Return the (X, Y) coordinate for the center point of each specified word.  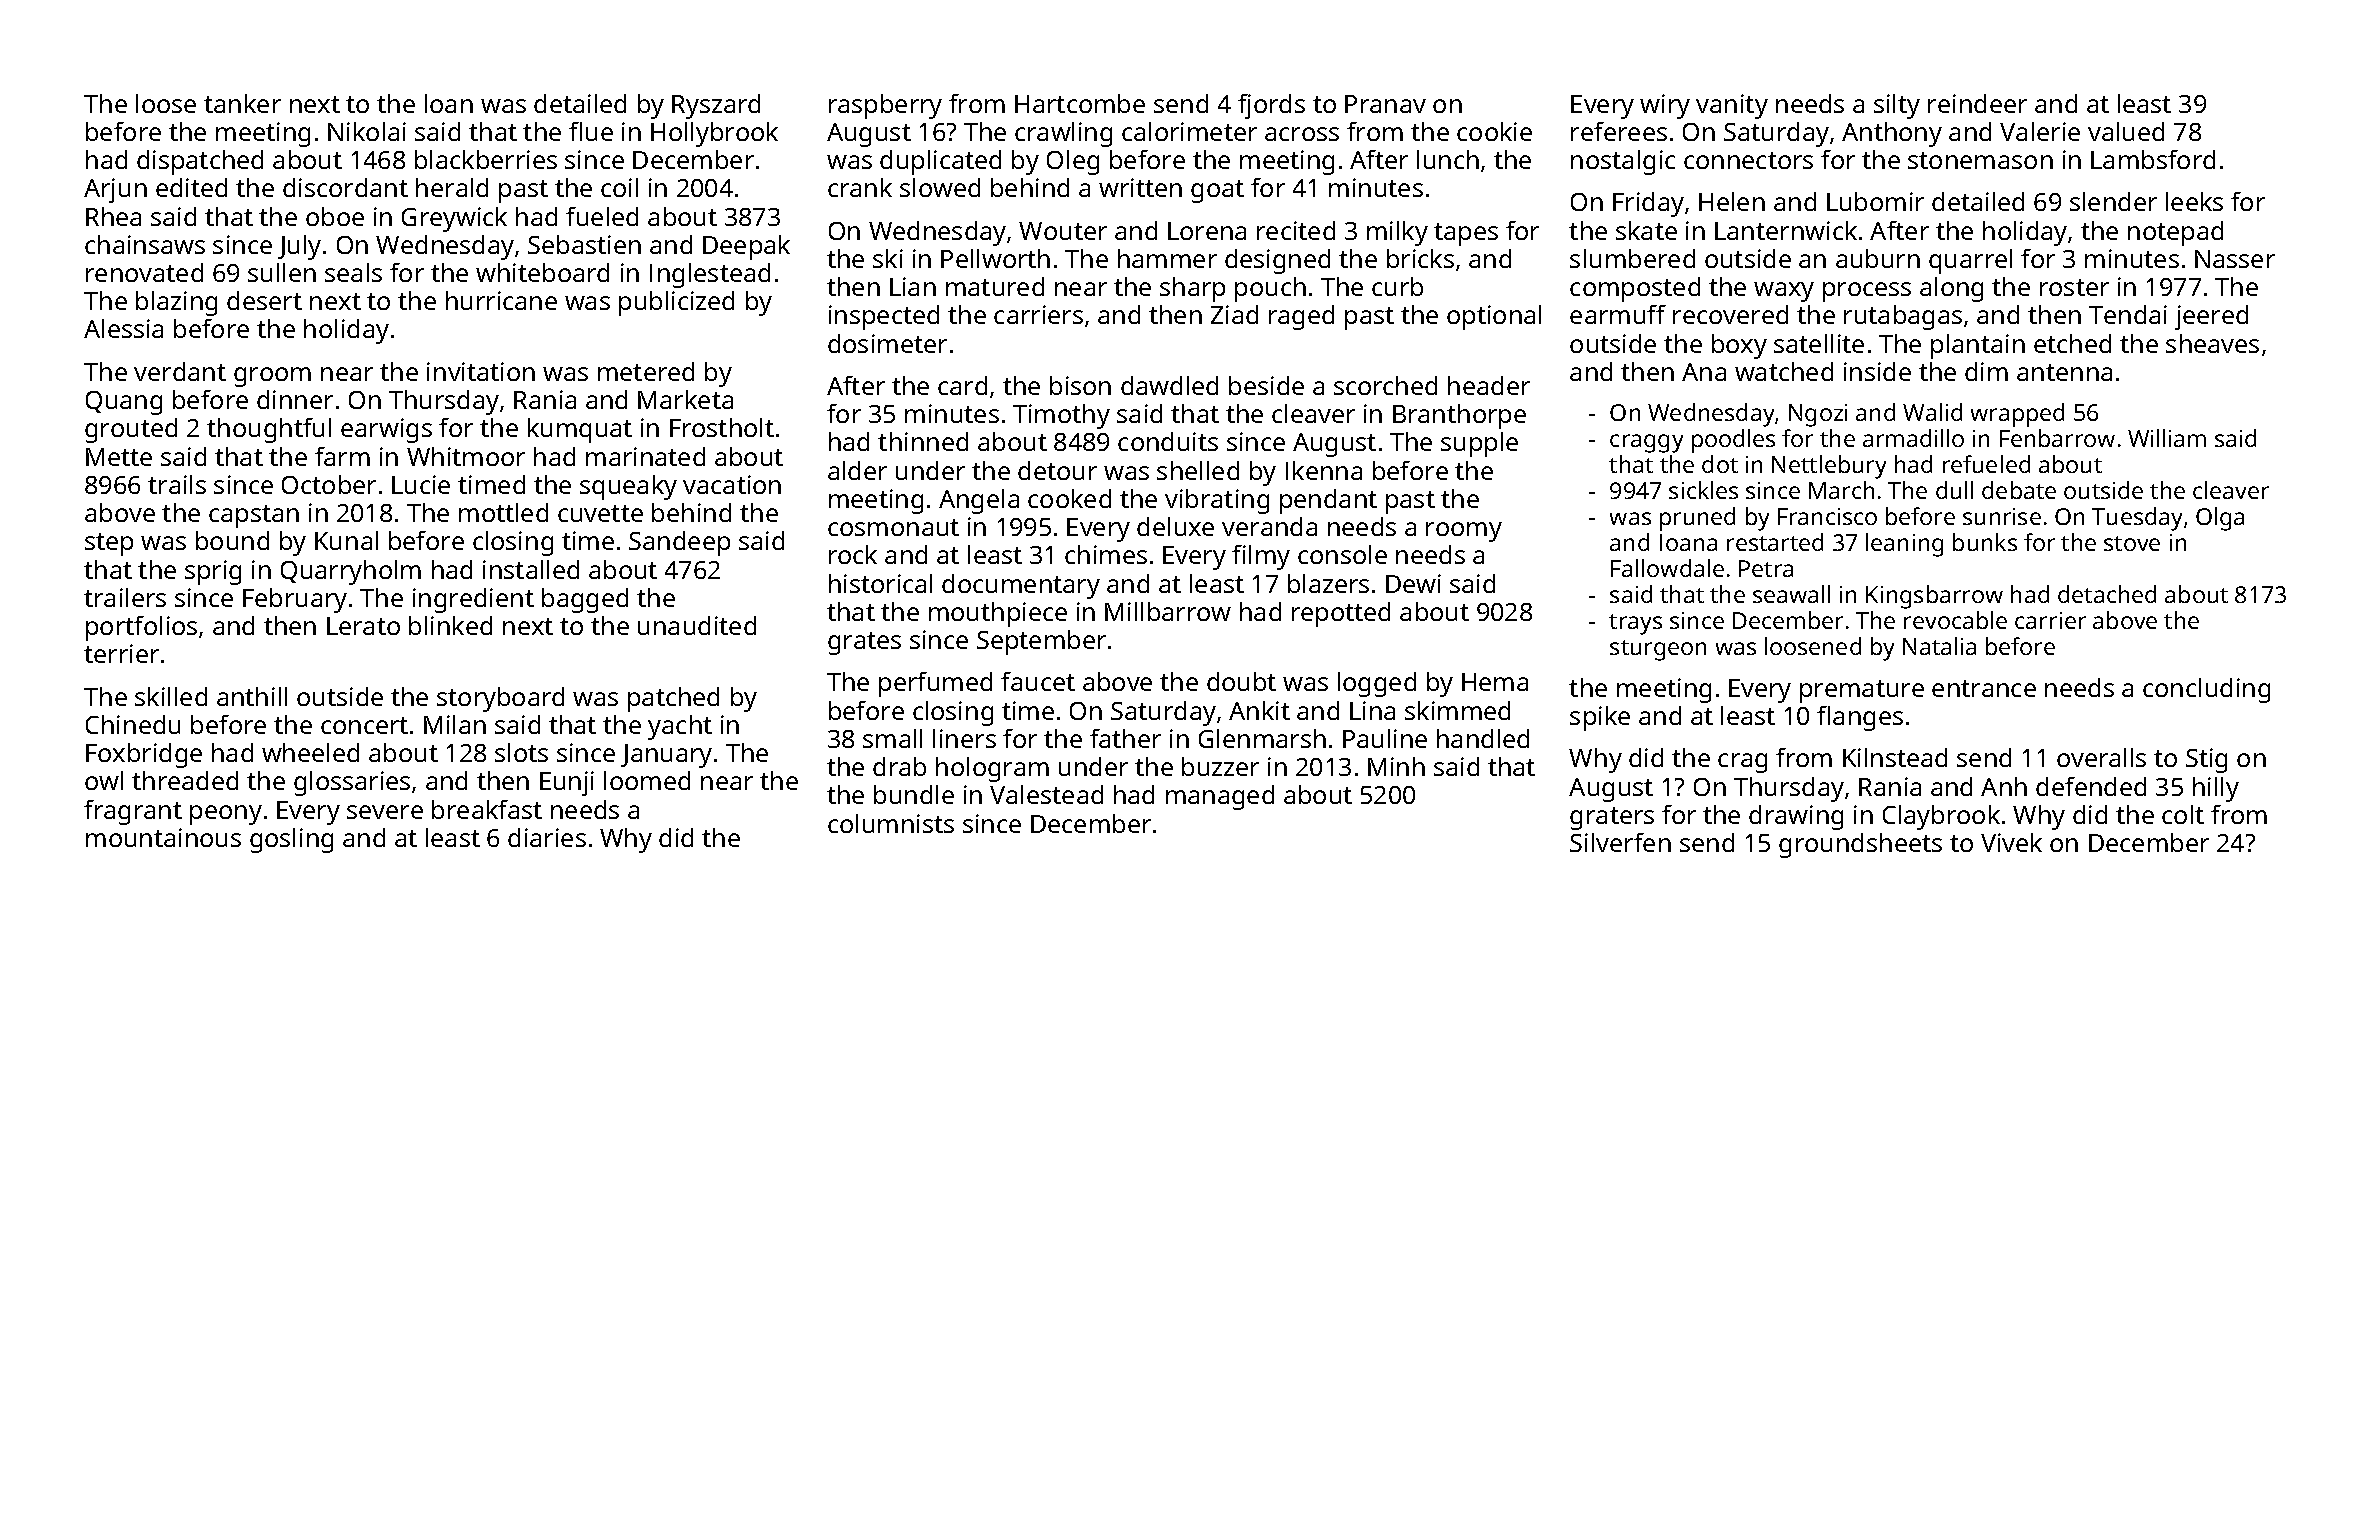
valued (2126, 131)
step (109, 544)
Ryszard (716, 106)
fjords (1271, 106)
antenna (2064, 372)
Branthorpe (1459, 416)
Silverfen (1620, 842)
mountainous (163, 837)
